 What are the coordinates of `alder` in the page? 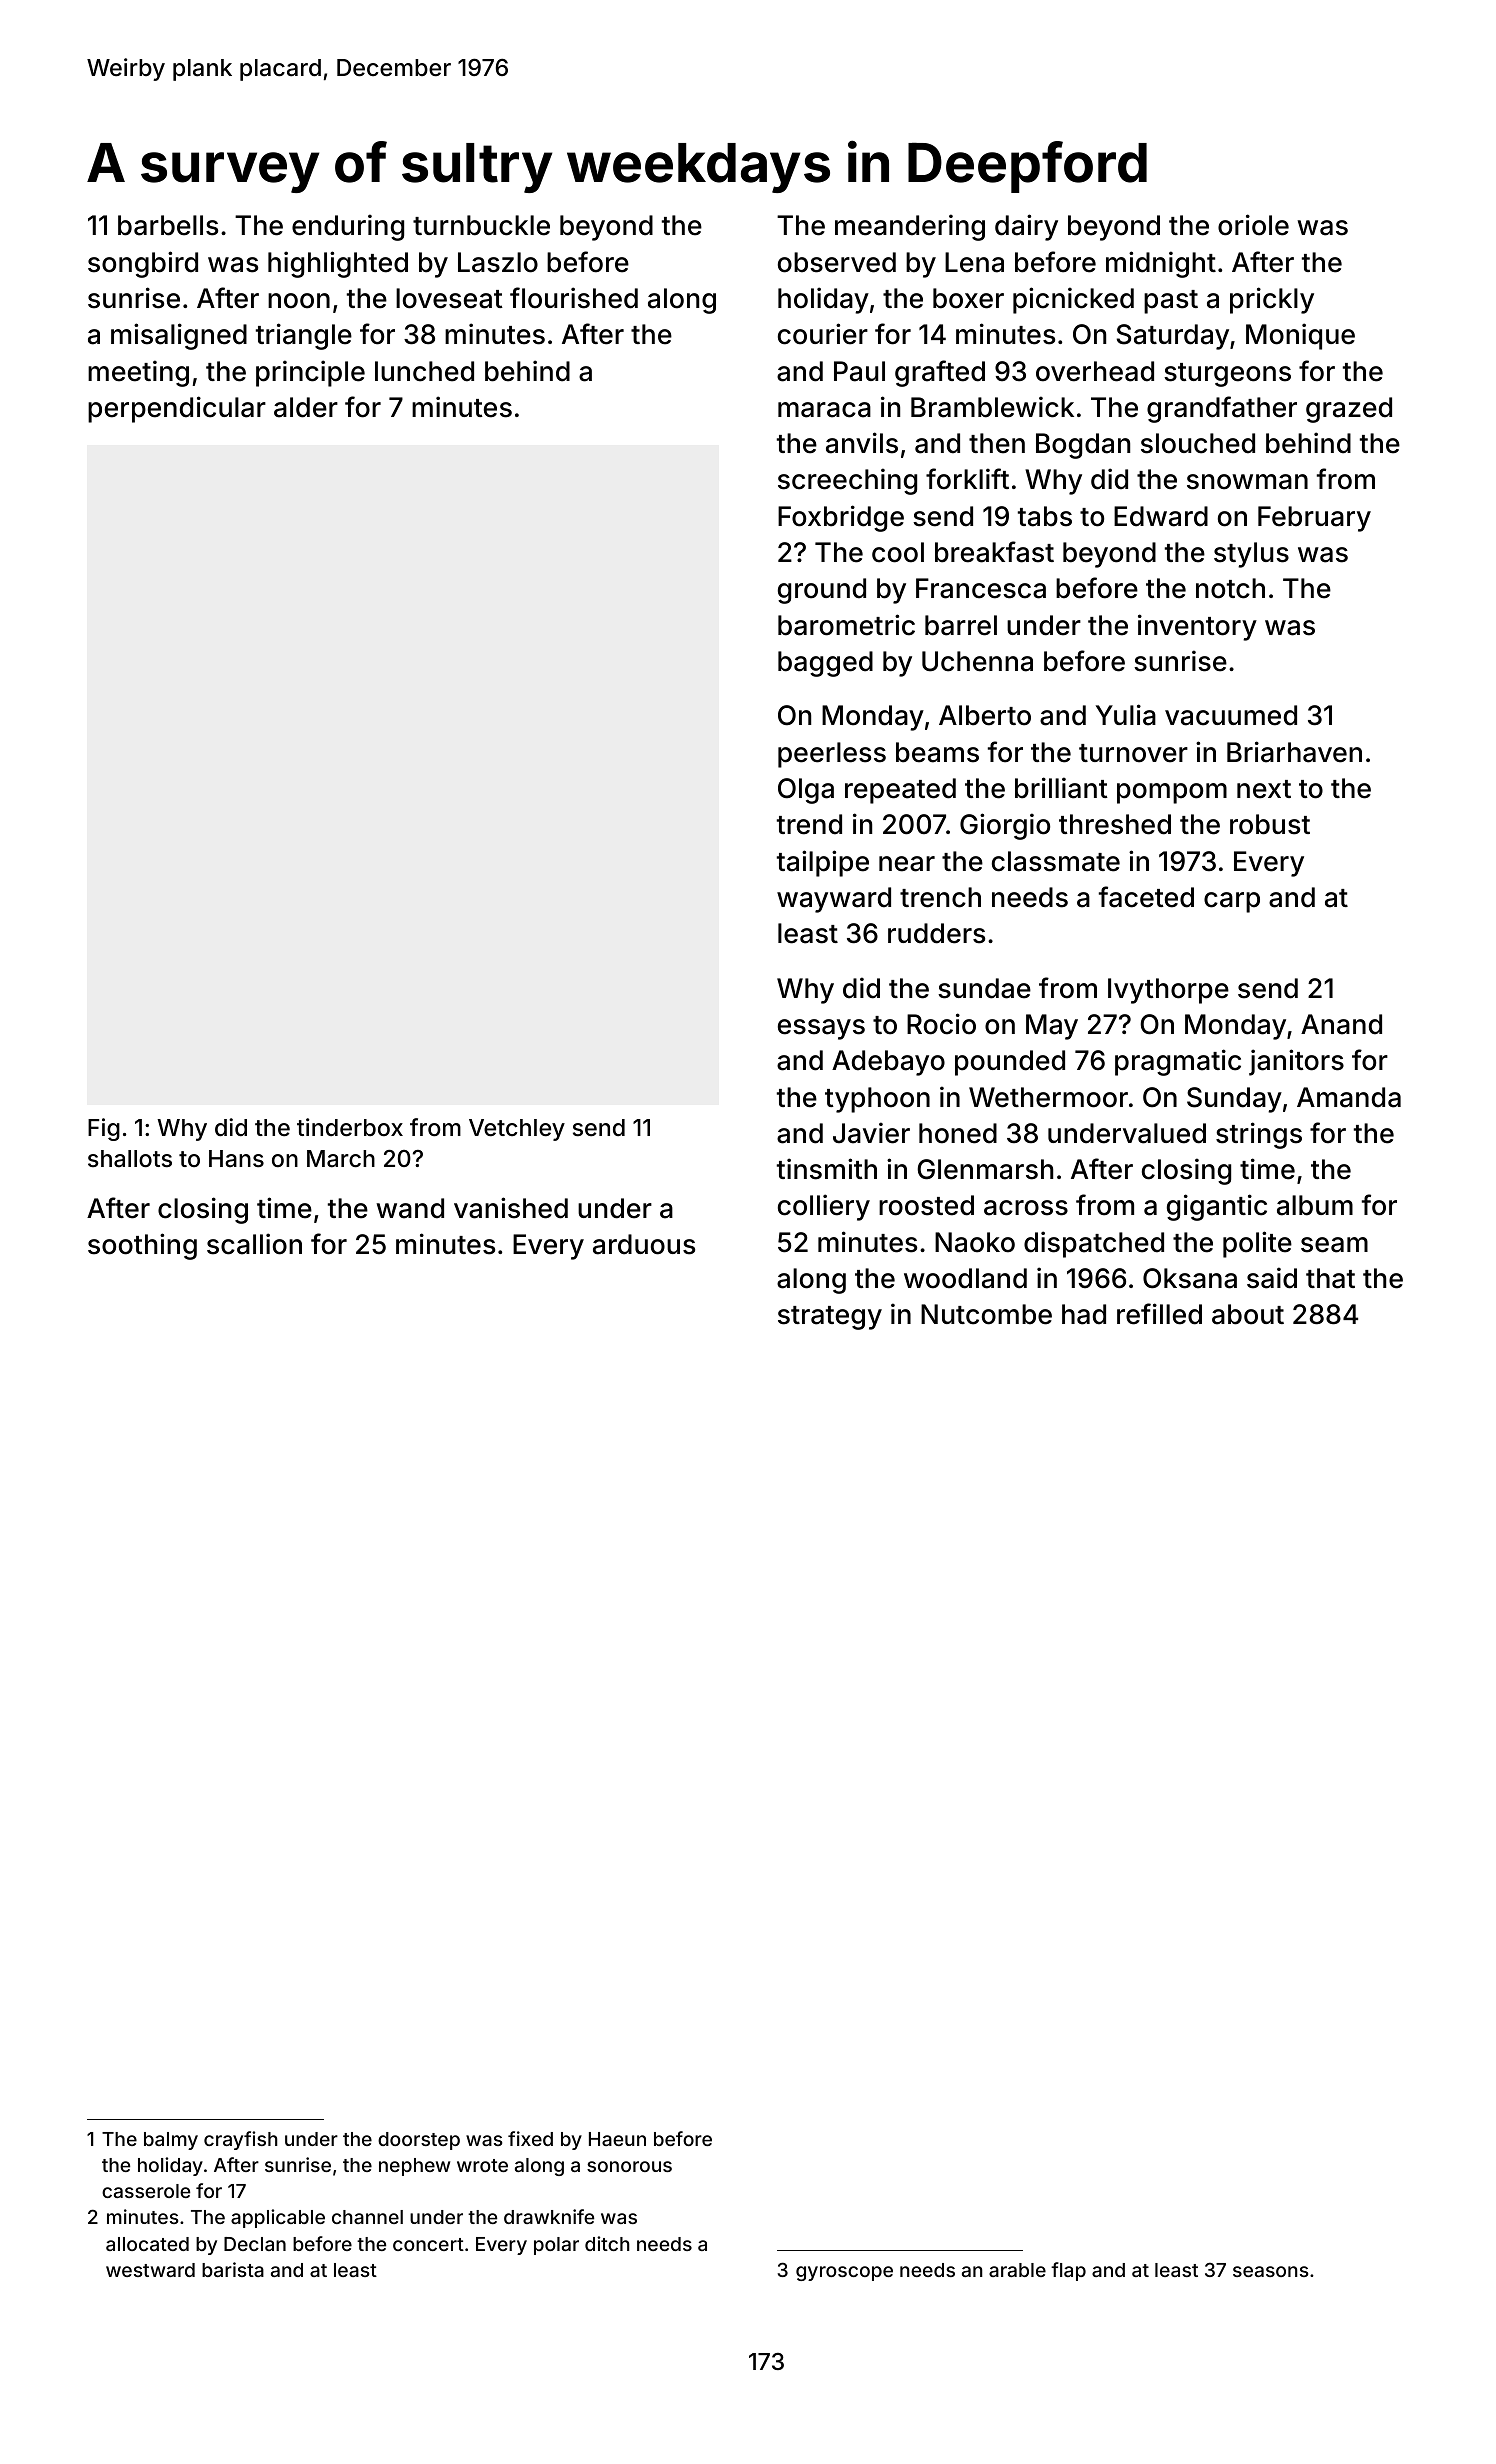 It's located at (306, 407).
